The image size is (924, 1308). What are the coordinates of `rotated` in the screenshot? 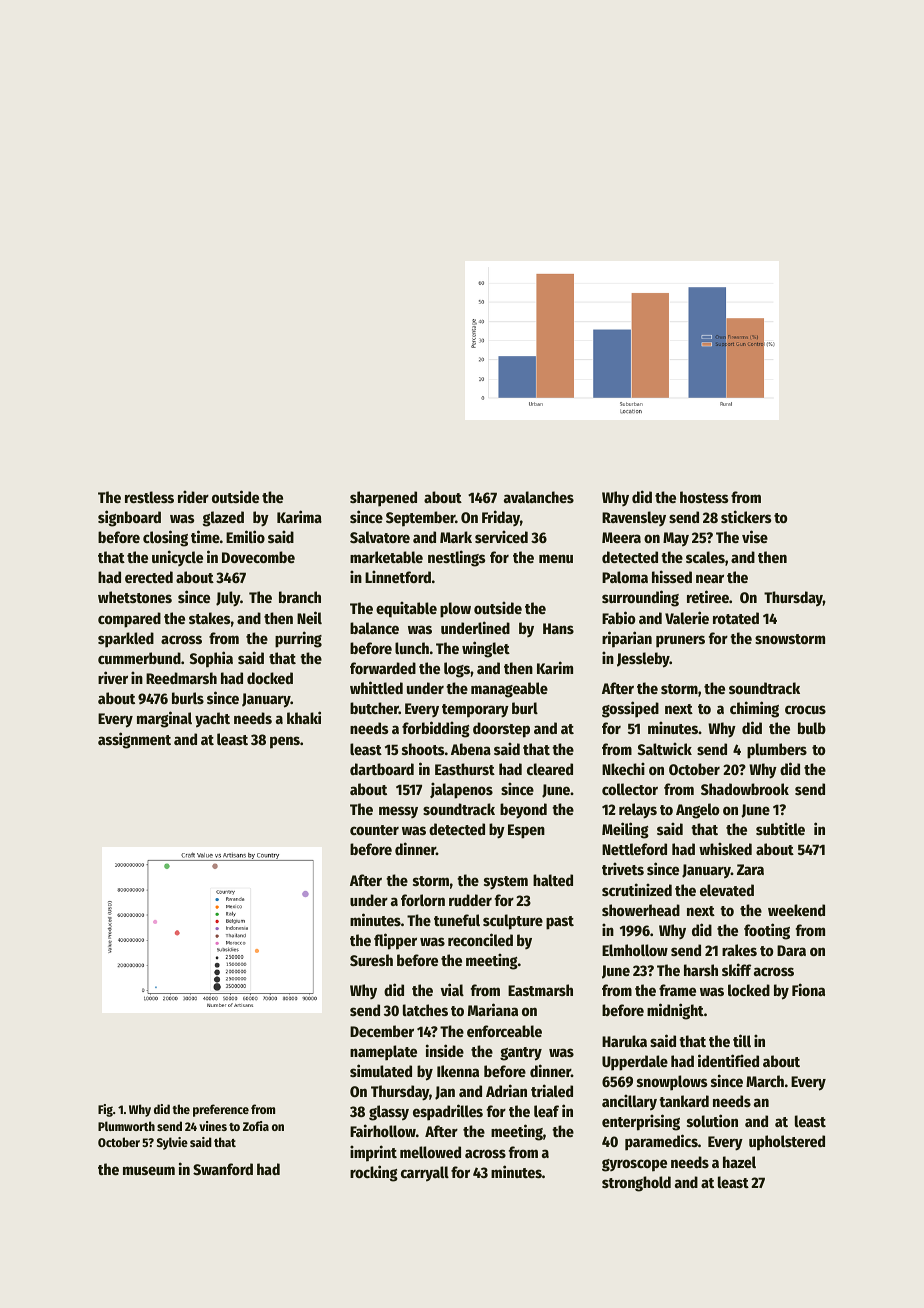 It's located at (736, 618).
